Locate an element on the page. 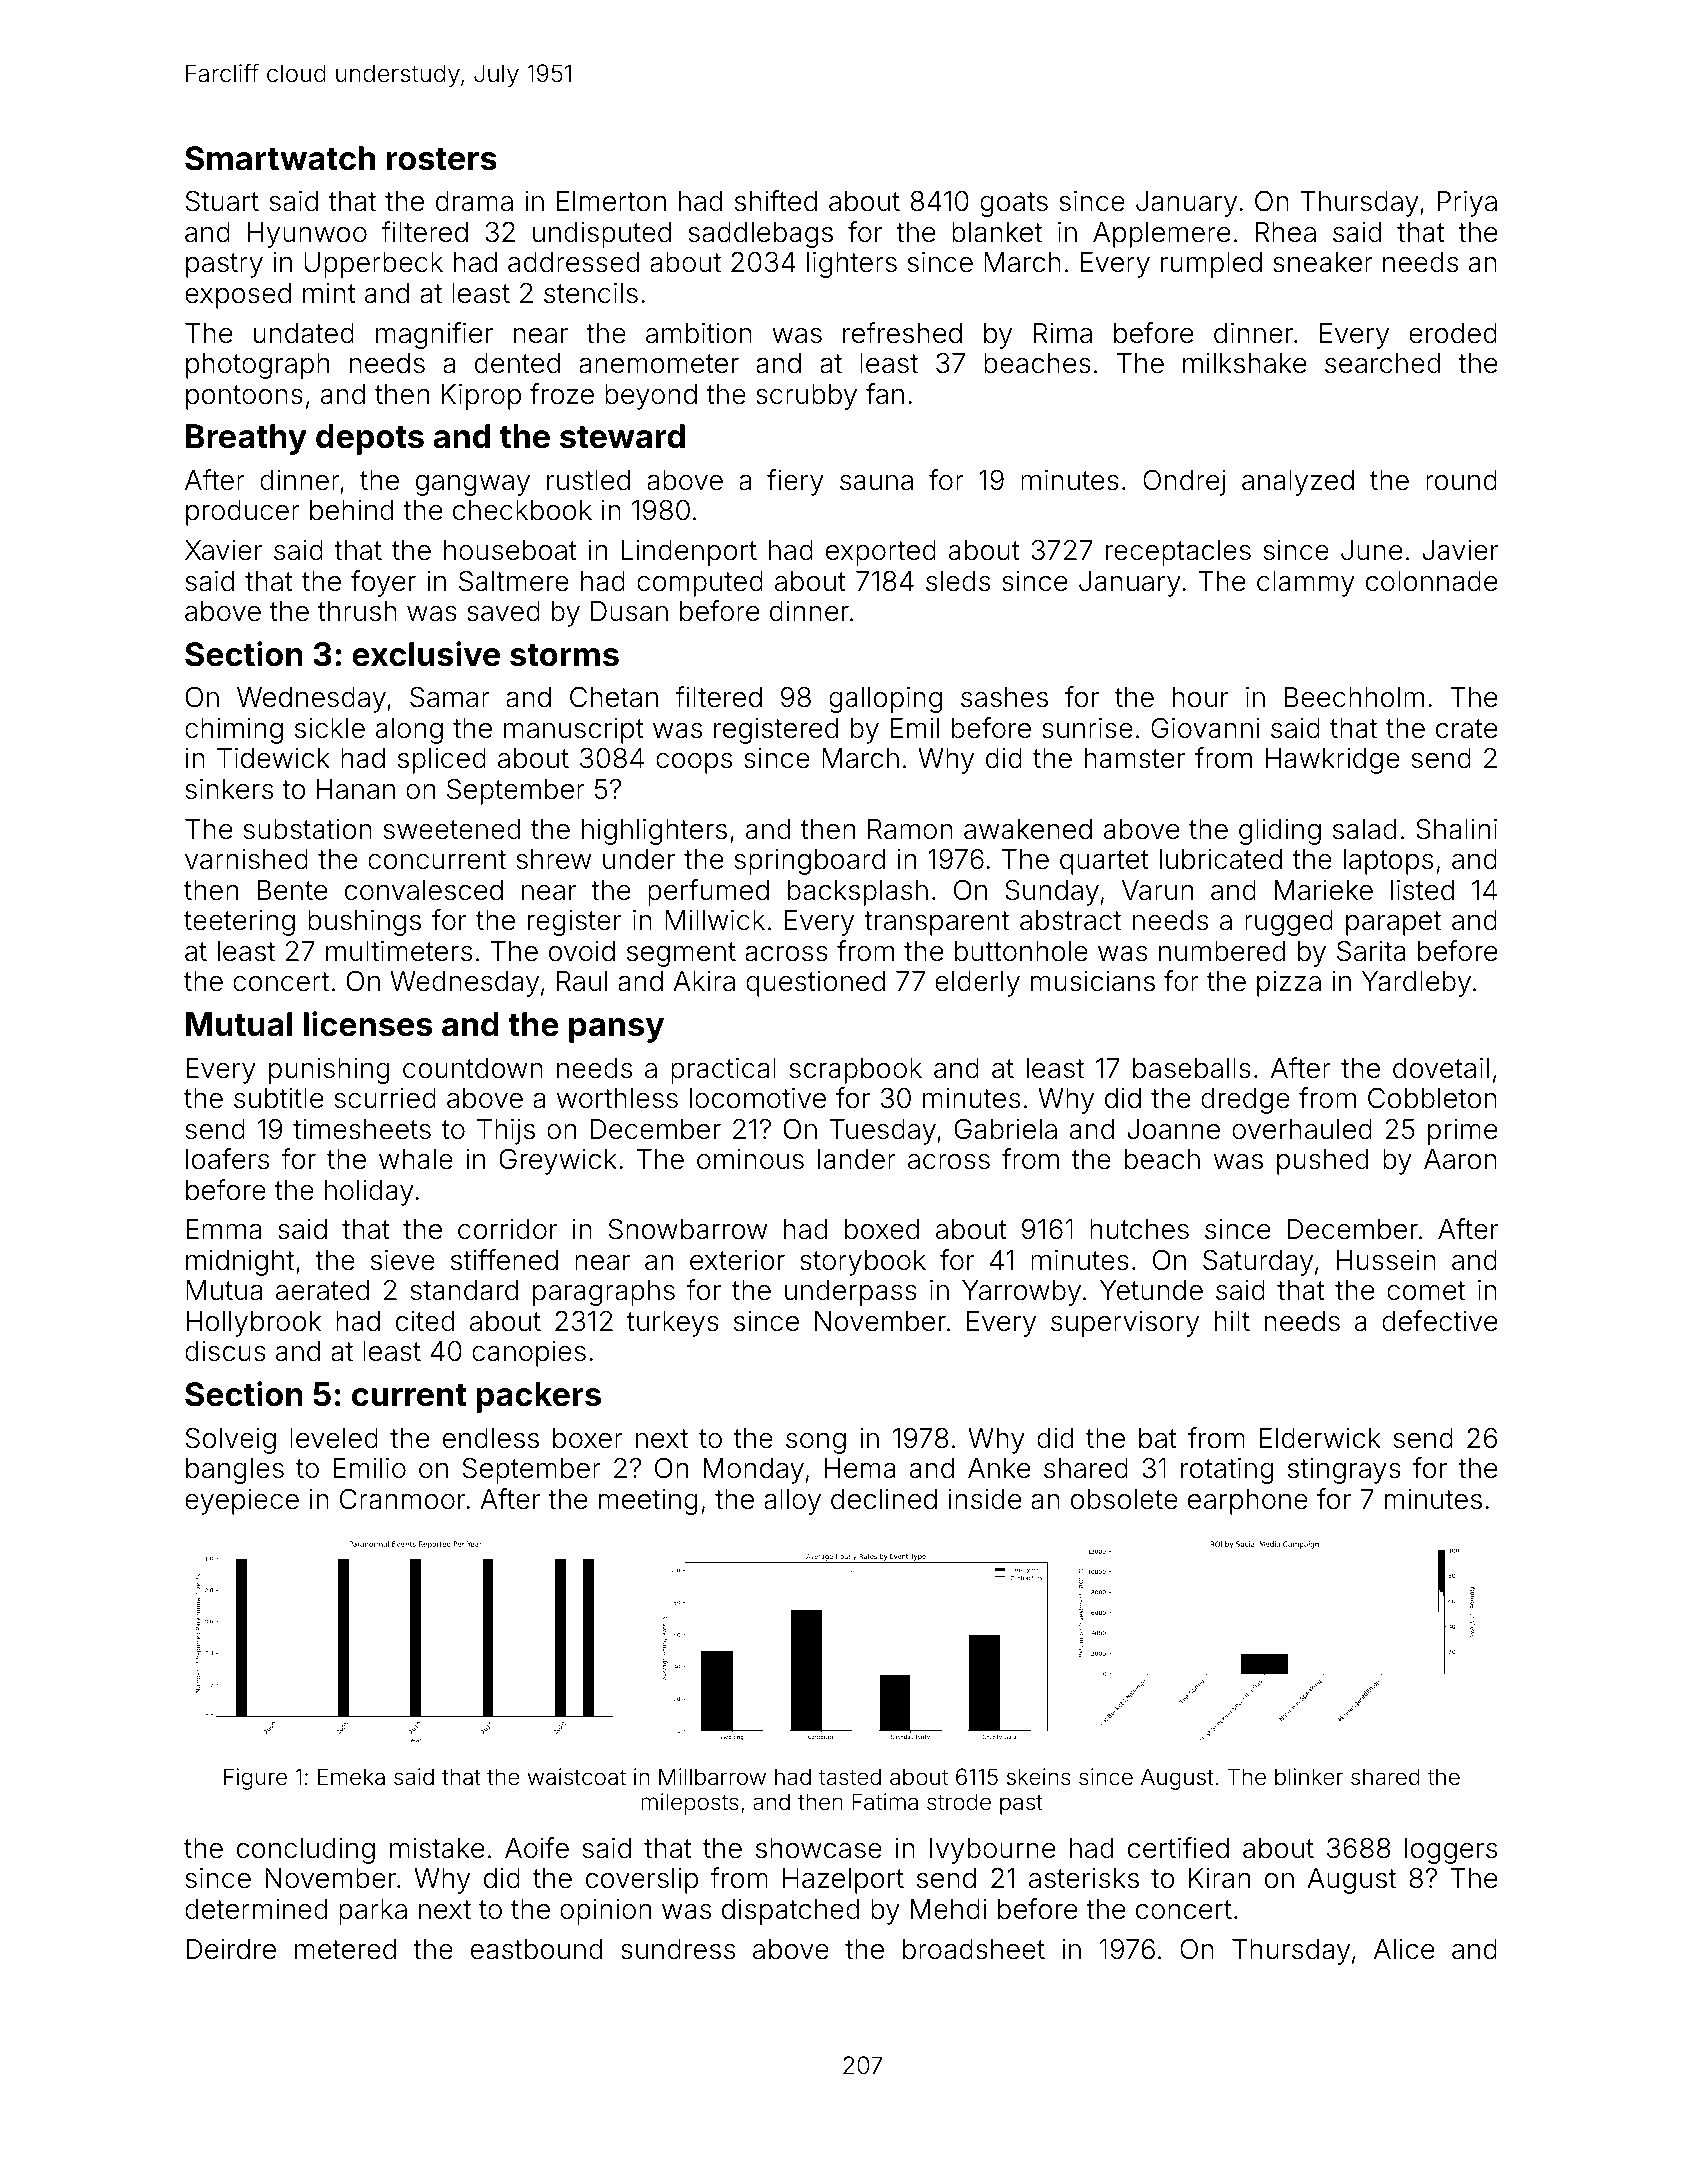  shifted is located at coordinates (776, 201).
